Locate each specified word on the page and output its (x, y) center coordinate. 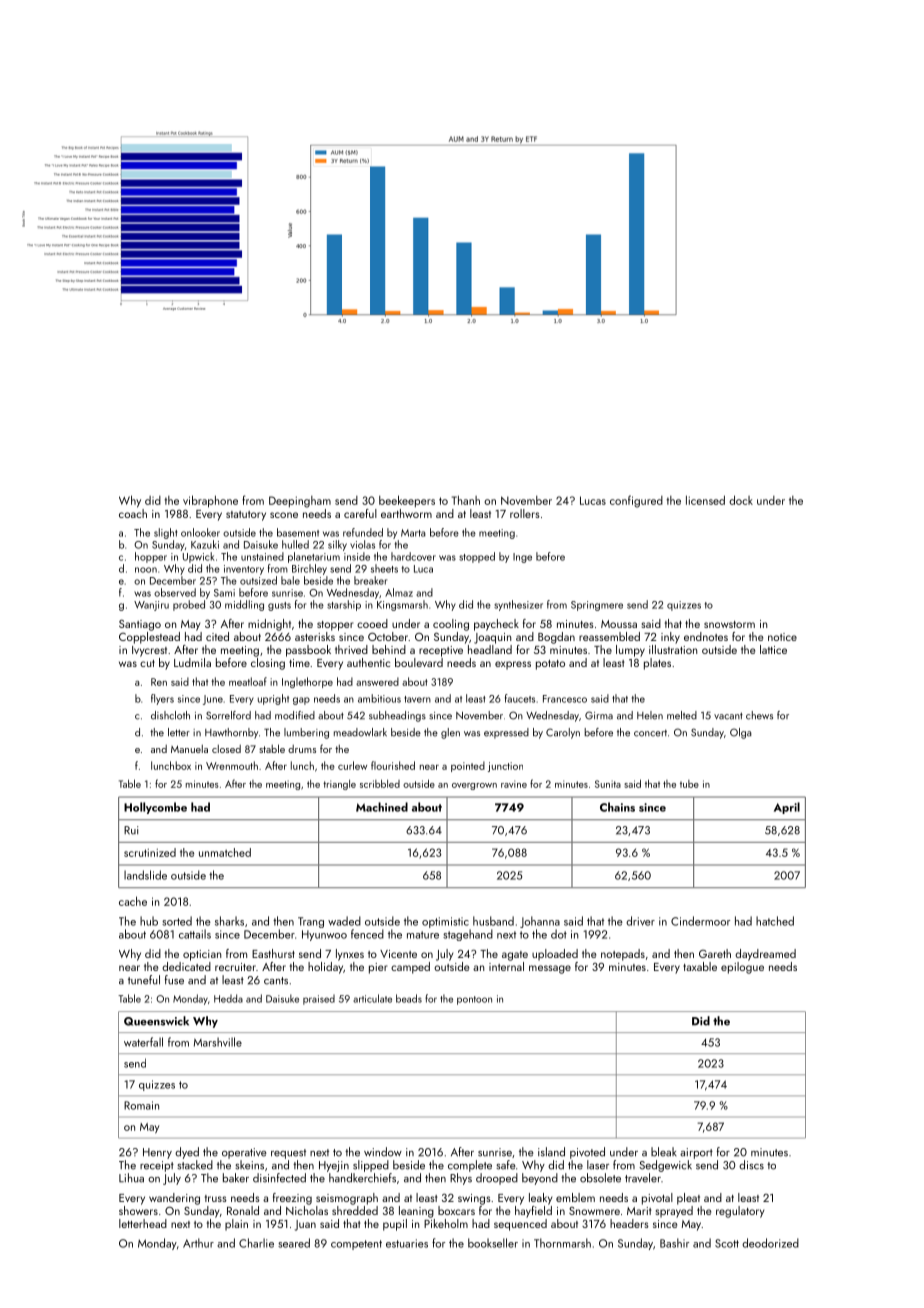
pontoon (474, 1000)
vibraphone (210, 501)
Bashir (674, 1243)
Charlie (256, 1243)
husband (493, 921)
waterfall (143, 1042)
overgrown (474, 786)
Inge (522, 558)
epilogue (742, 968)
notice (782, 637)
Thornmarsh (562, 1243)
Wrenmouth (232, 765)
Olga (741, 733)
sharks (229, 921)
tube (689, 784)
